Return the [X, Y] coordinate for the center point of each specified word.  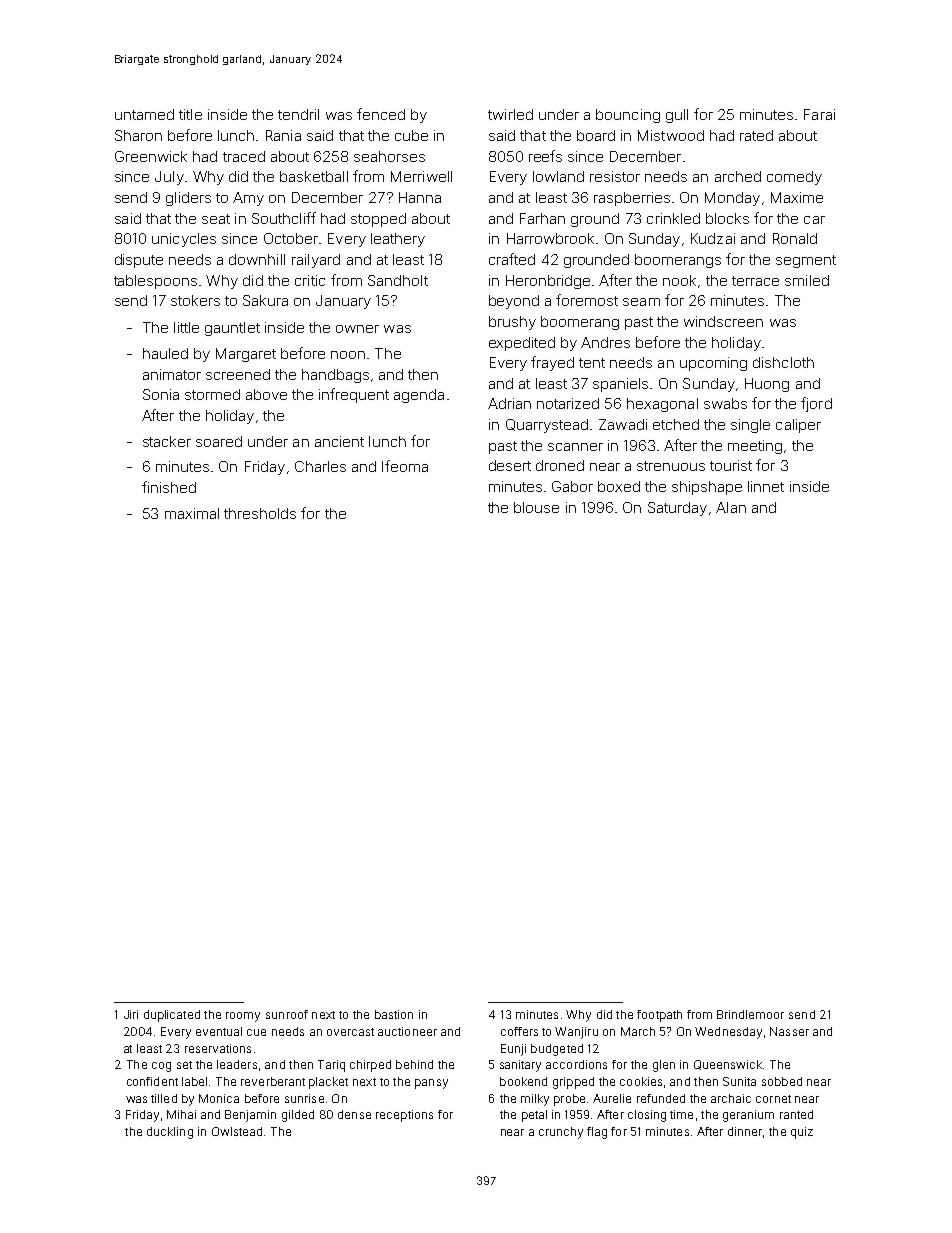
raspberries [632, 199]
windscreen [723, 321]
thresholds [260, 513]
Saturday [677, 509]
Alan [731, 507]
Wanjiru [576, 1033]
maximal [192, 513]
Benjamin [250, 1116]
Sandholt [398, 280]
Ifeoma [405, 466]
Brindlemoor [750, 1014]
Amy [248, 199]
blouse [536, 507]
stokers [195, 300]
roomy [243, 1017]
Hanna [420, 197]
